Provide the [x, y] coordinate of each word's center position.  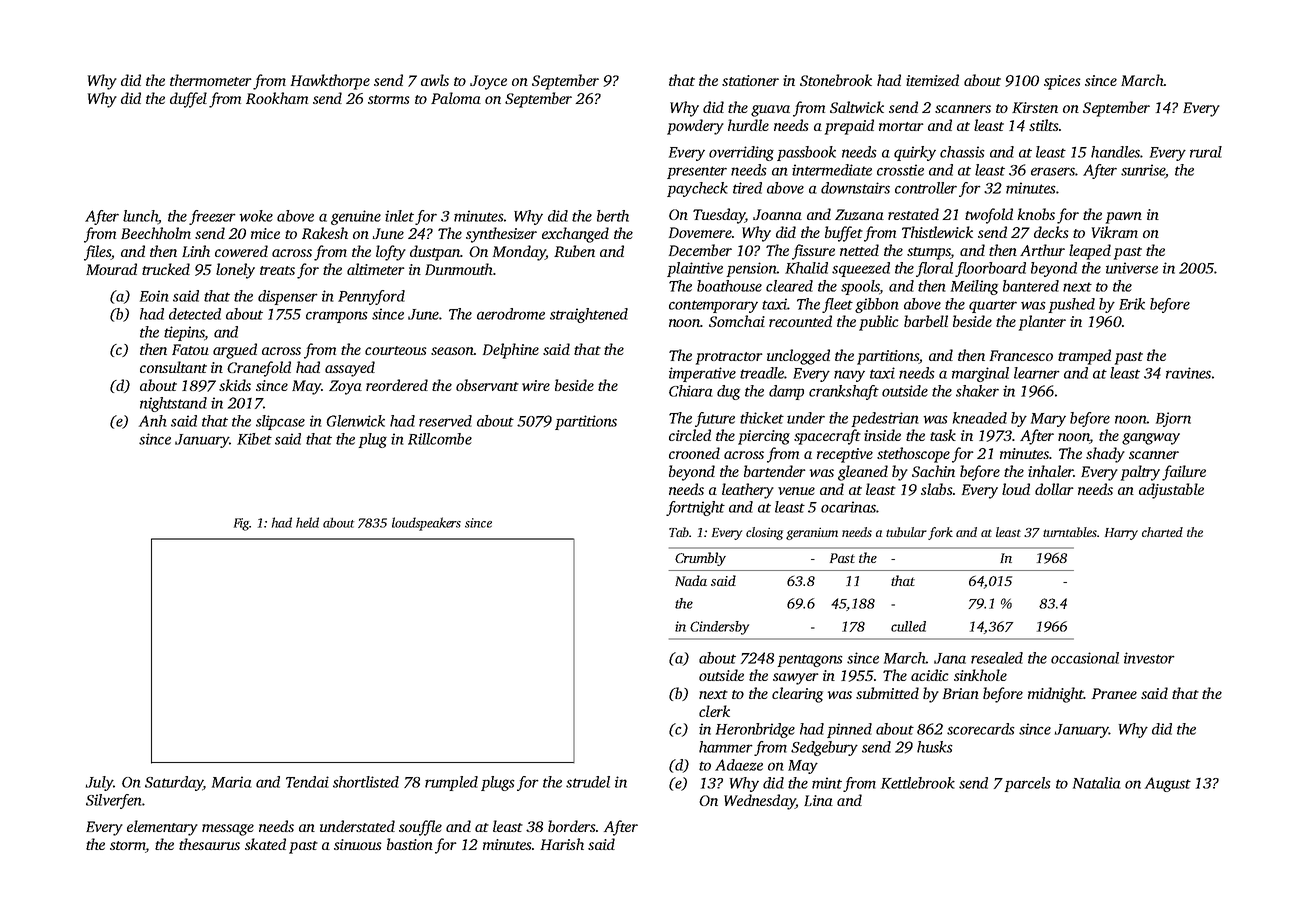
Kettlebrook [918, 783]
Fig [242, 524]
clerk [714, 711]
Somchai [737, 321]
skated [265, 844]
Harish [562, 844]
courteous [396, 350]
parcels [1028, 784]
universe [1132, 268]
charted [1162, 532]
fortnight [695, 508]
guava [770, 111]
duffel [188, 100]
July [99, 783]
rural [1206, 152]
